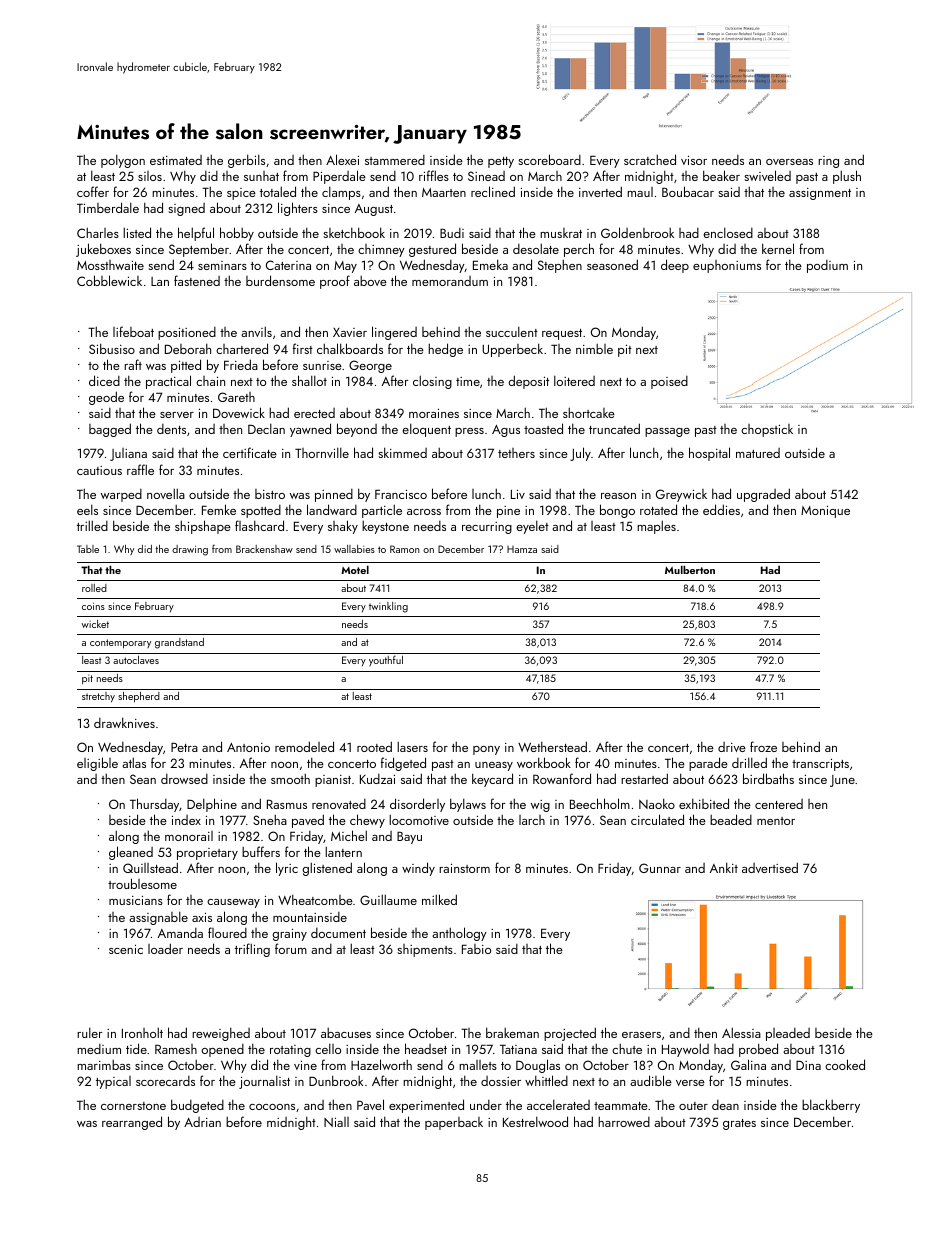 The width and height of the screenshot is (952, 1233). What do you see at coordinates (579, 250) in the screenshot?
I see `perch` at bounding box center [579, 250].
